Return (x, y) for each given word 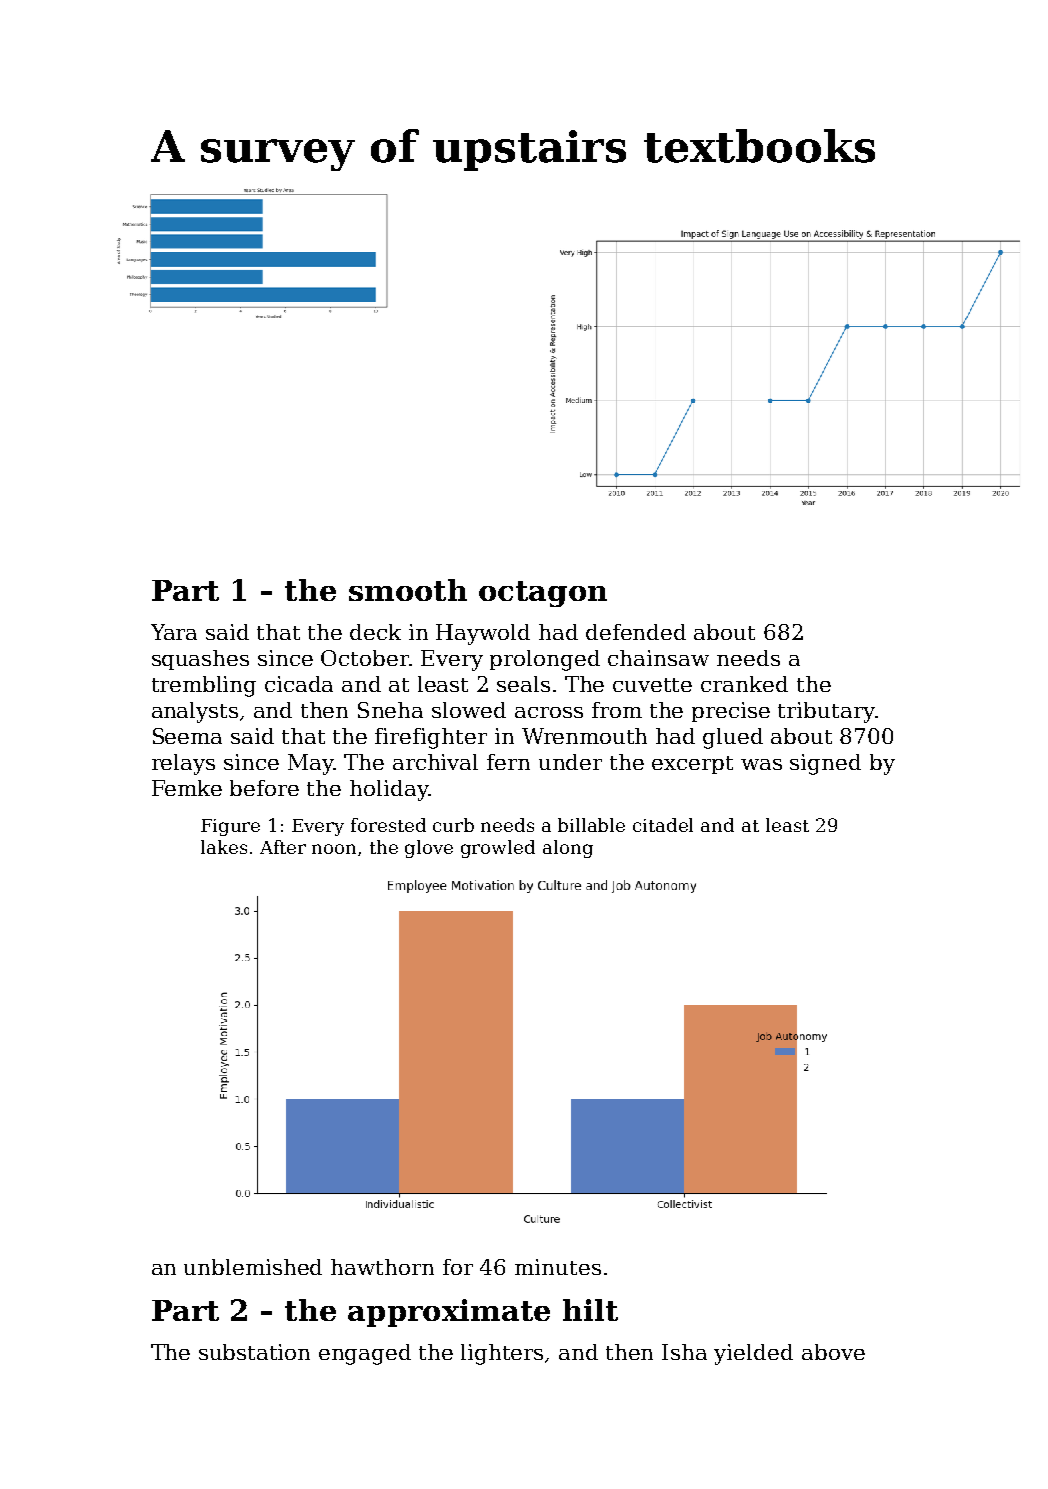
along (568, 849)
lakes (224, 847)
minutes (558, 1267)
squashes (200, 660)
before (264, 788)
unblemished (253, 1267)
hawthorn (382, 1267)
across (549, 712)
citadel (663, 825)
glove (429, 849)
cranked (744, 684)
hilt (590, 1310)
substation (254, 1352)
